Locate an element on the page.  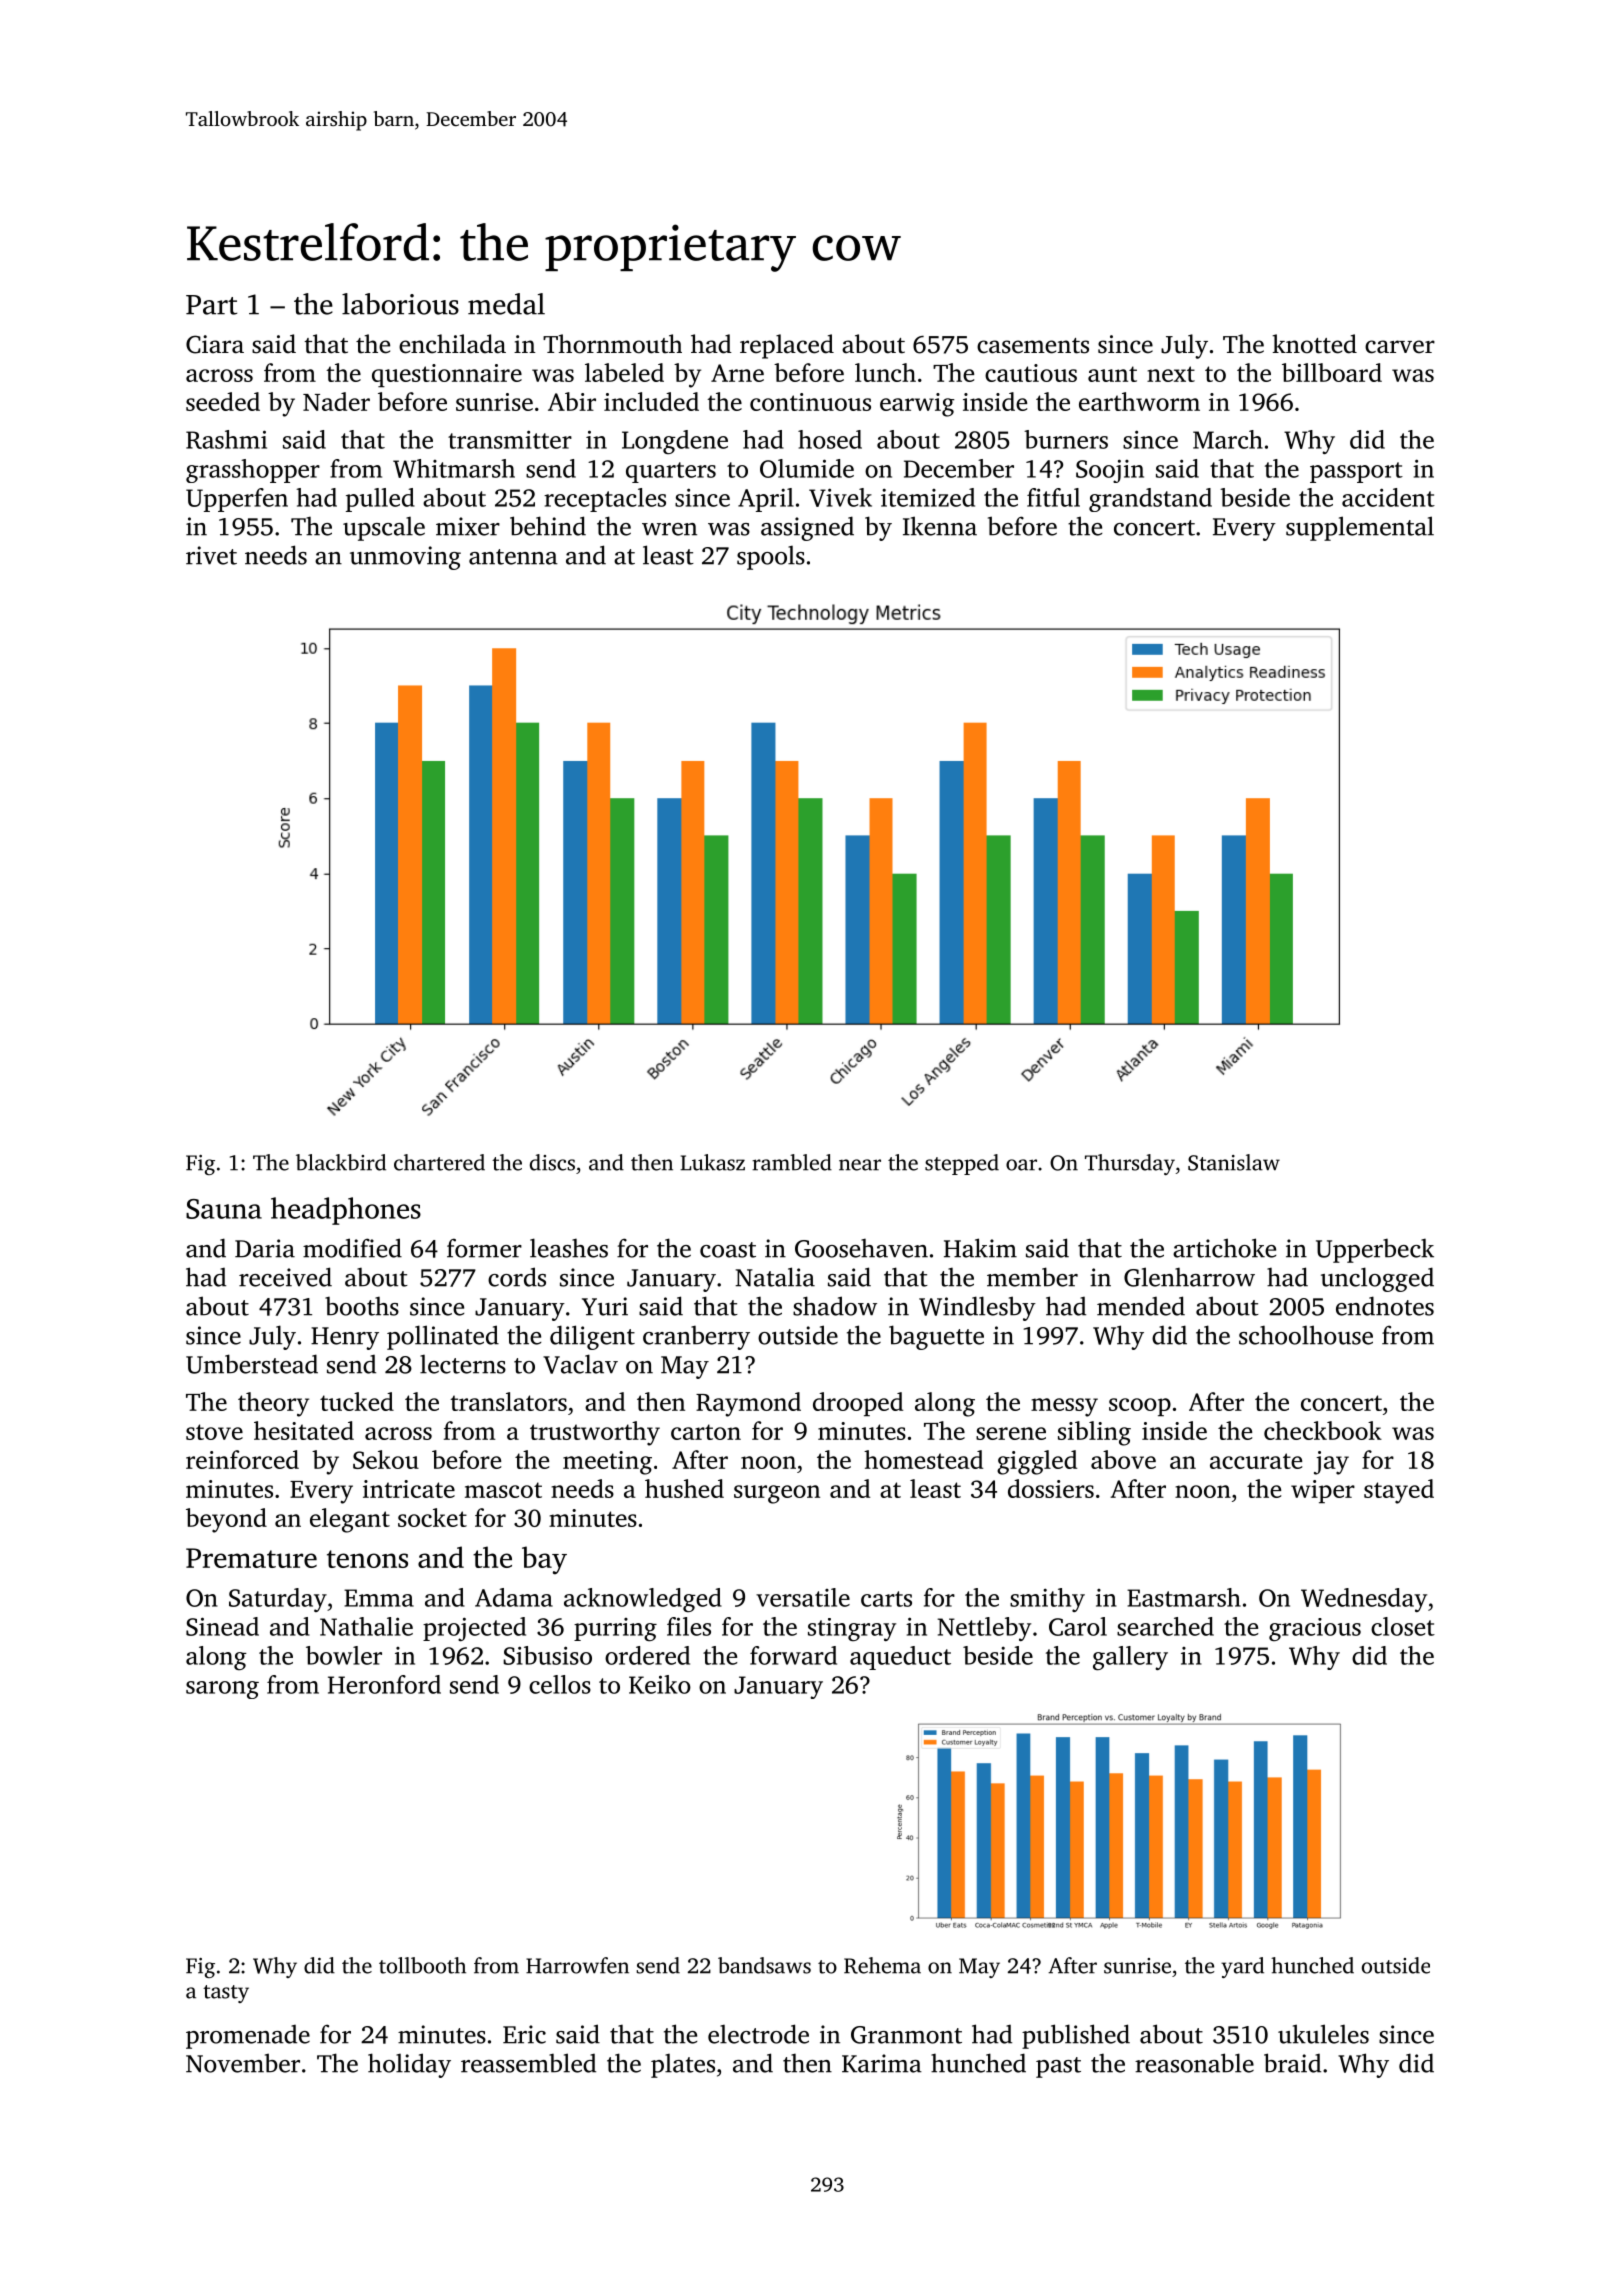
rivet is located at coordinates (211, 555).
